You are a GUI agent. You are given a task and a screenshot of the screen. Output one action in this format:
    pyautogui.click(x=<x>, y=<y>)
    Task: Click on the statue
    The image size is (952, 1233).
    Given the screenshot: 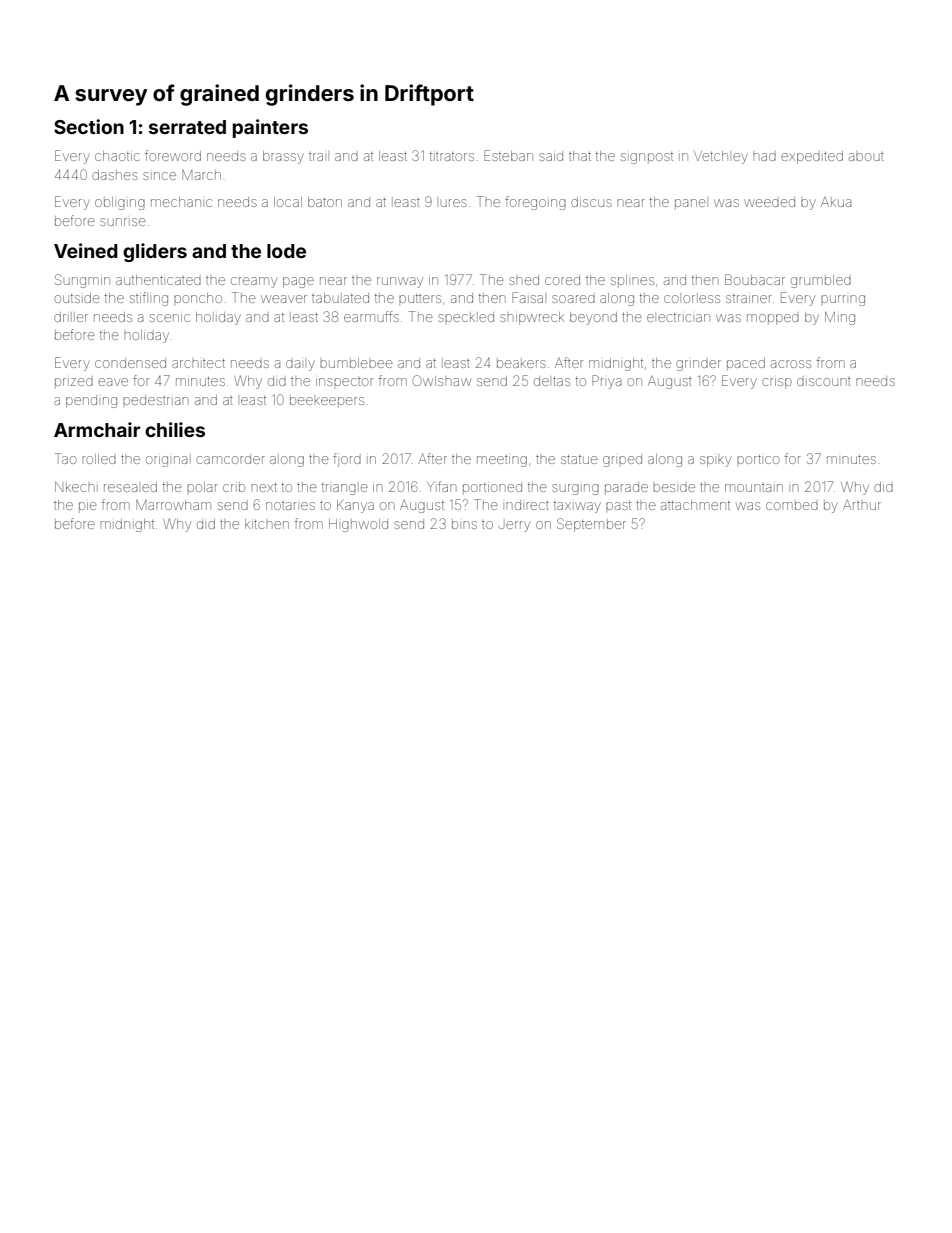 What is the action you would take?
    pyautogui.click(x=579, y=459)
